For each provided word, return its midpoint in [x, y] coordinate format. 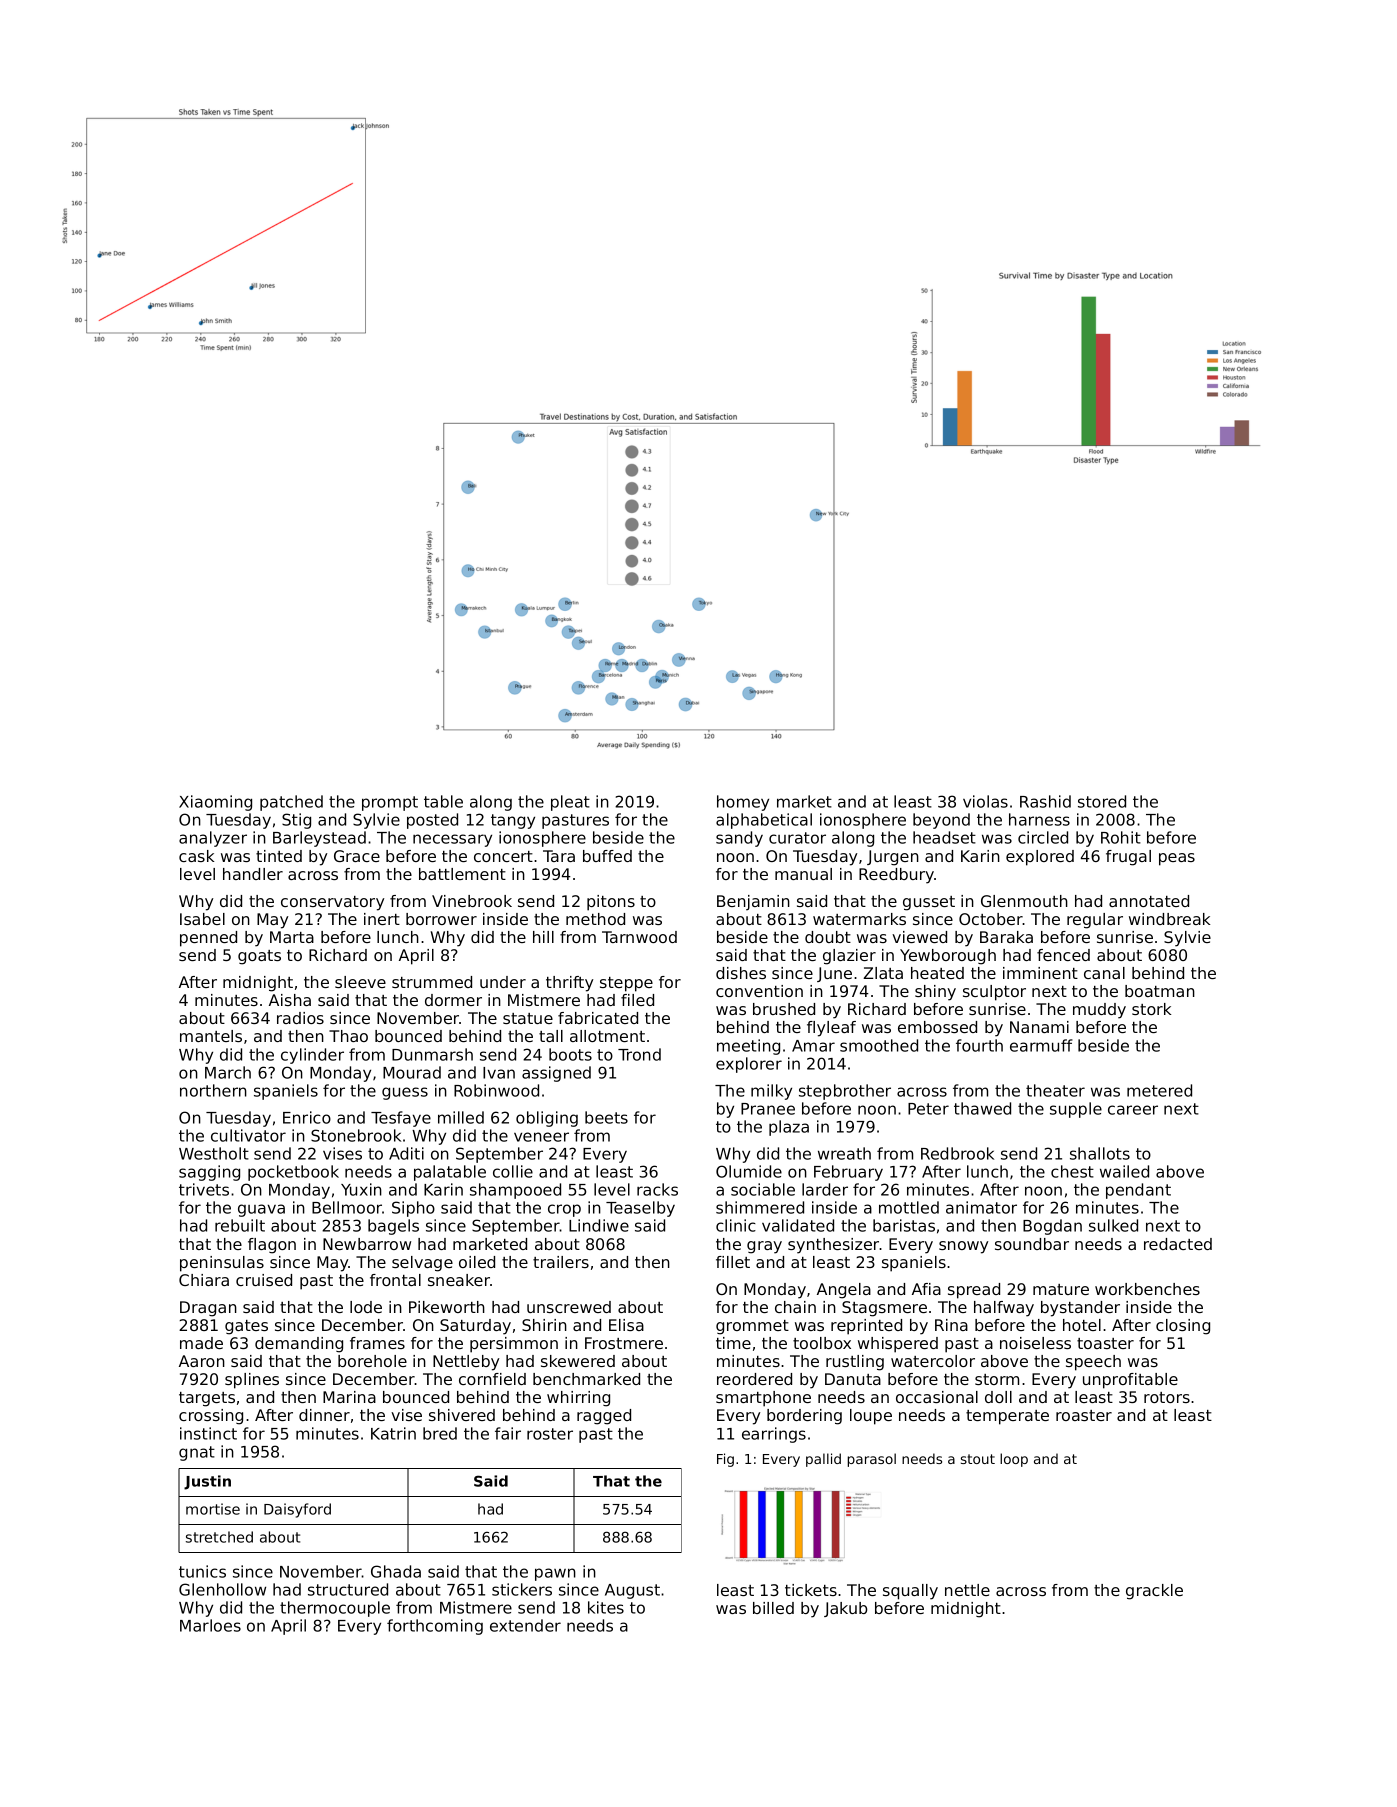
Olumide [749, 1171]
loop [1014, 1460]
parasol [871, 1460]
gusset [929, 903]
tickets [811, 1590]
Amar [813, 1046]
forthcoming [435, 1627]
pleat [570, 803]
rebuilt [240, 1225]
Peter [928, 1109]
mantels [211, 1036]
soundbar [1032, 1244]
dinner [324, 1415]
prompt [390, 803]
